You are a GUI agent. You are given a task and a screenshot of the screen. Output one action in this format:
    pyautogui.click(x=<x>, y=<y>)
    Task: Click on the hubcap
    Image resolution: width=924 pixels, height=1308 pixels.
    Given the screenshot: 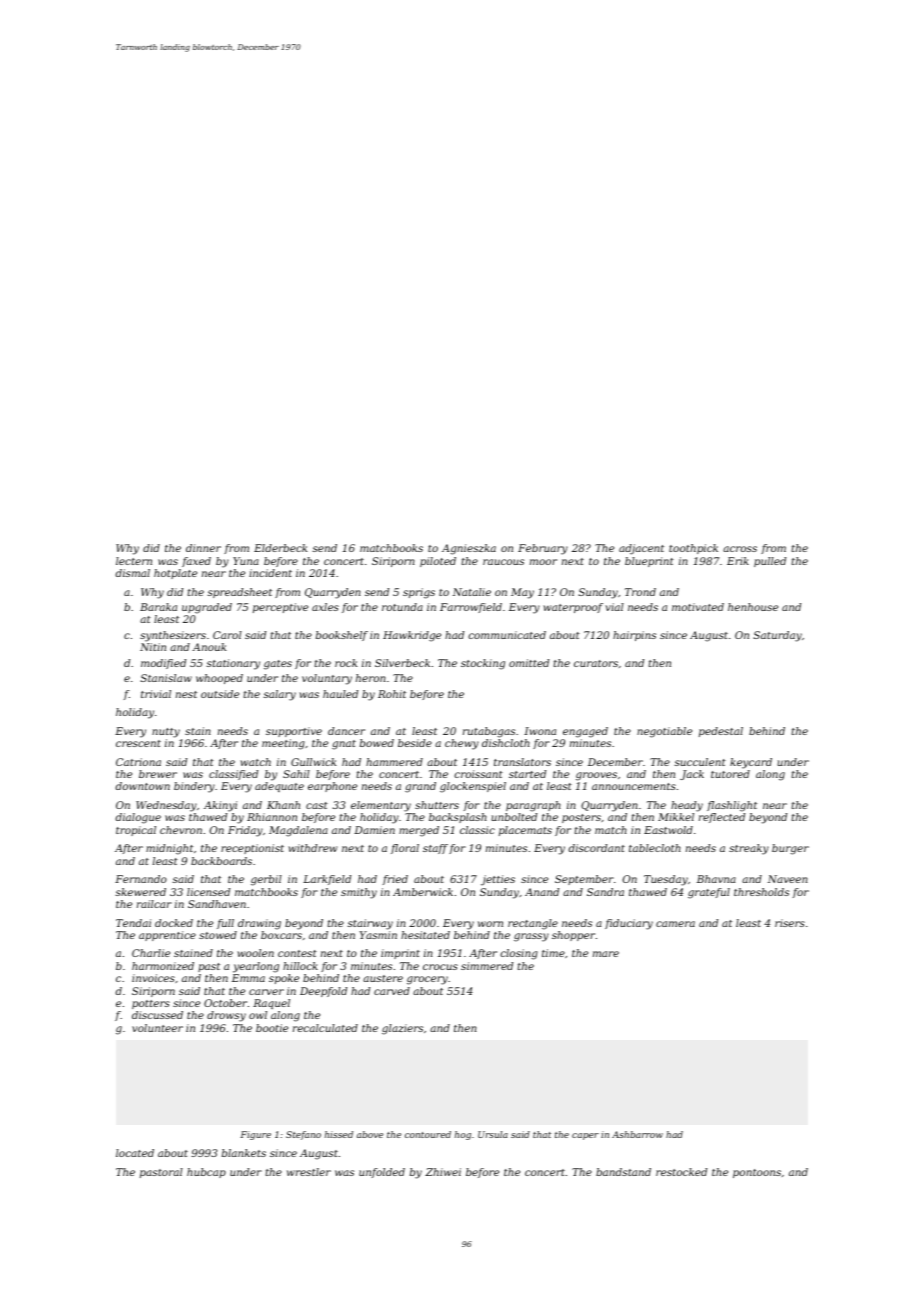 What is the action you would take?
    pyautogui.click(x=206, y=1173)
